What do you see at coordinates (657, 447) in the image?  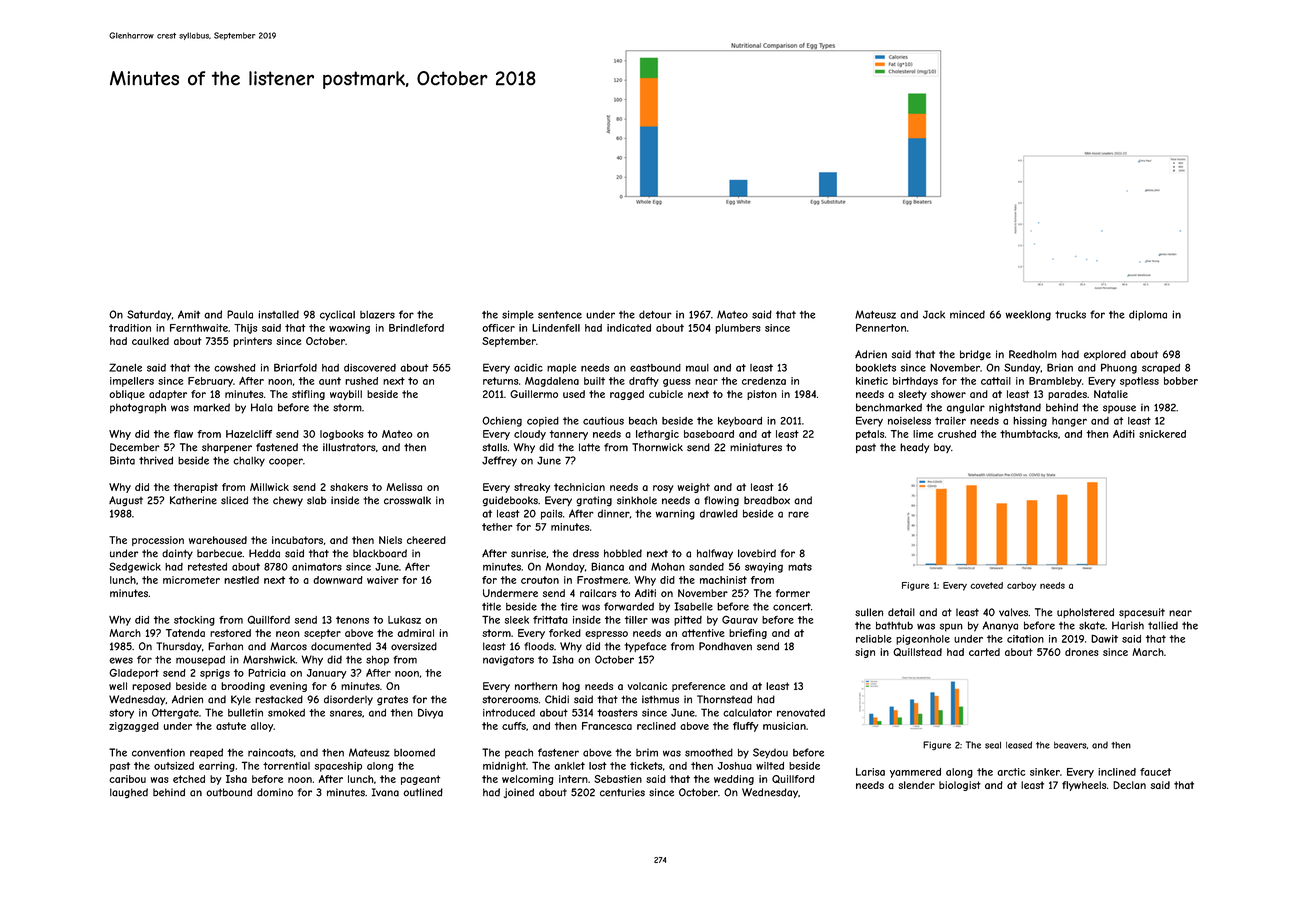 I see `Thornwick` at bounding box center [657, 447].
